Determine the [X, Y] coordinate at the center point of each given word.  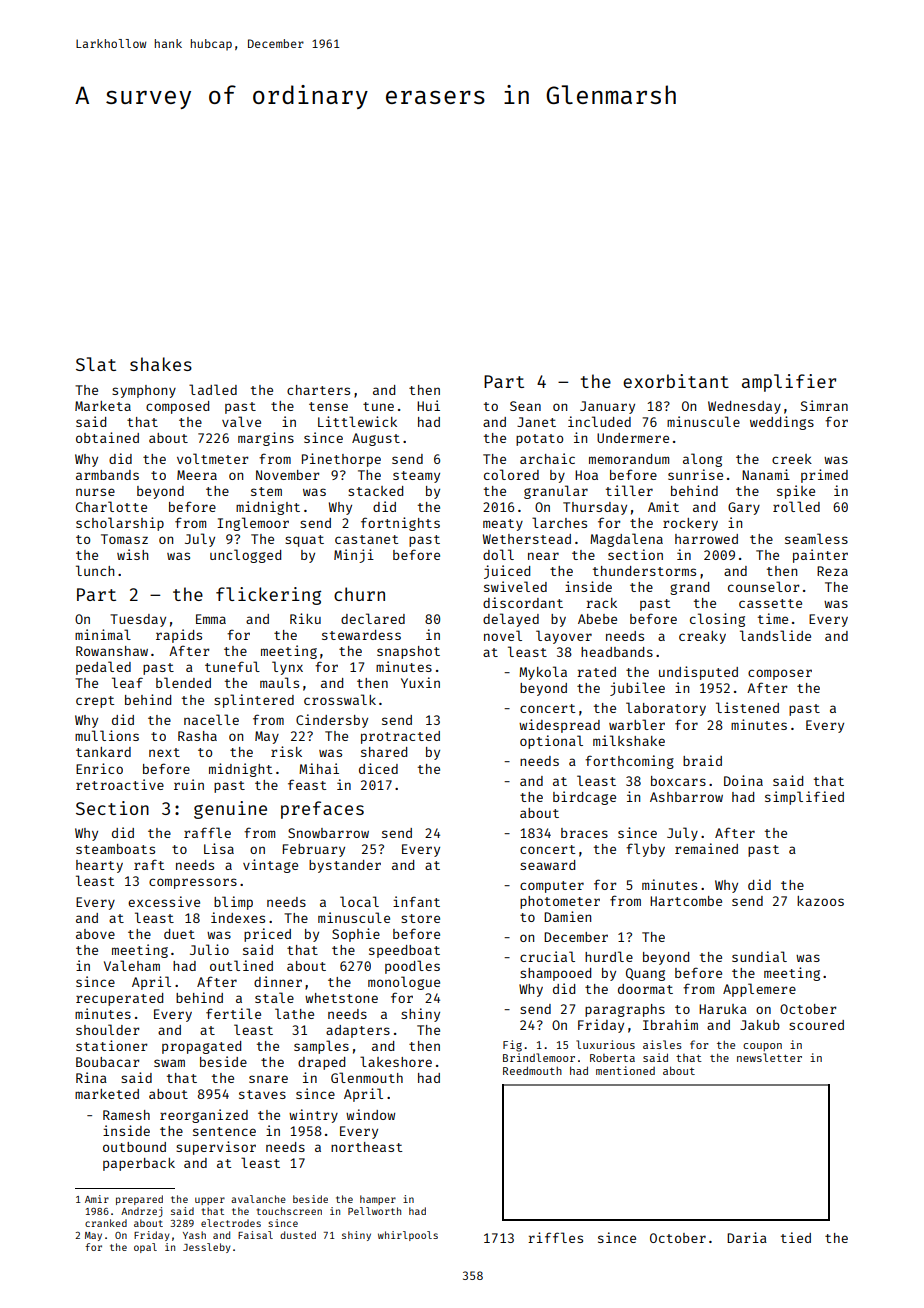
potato [539, 440]
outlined [241, 965]
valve [241, 421]
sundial [759, 956]
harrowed [706, 539]
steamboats [115, 849]
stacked [375, 491]
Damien [567, 916]
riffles [555, 1237]
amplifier [789, 383]
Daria [747, 1237]
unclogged [245, 556]
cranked [106, 1223]
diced [378, 768]
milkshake [629, 740]
